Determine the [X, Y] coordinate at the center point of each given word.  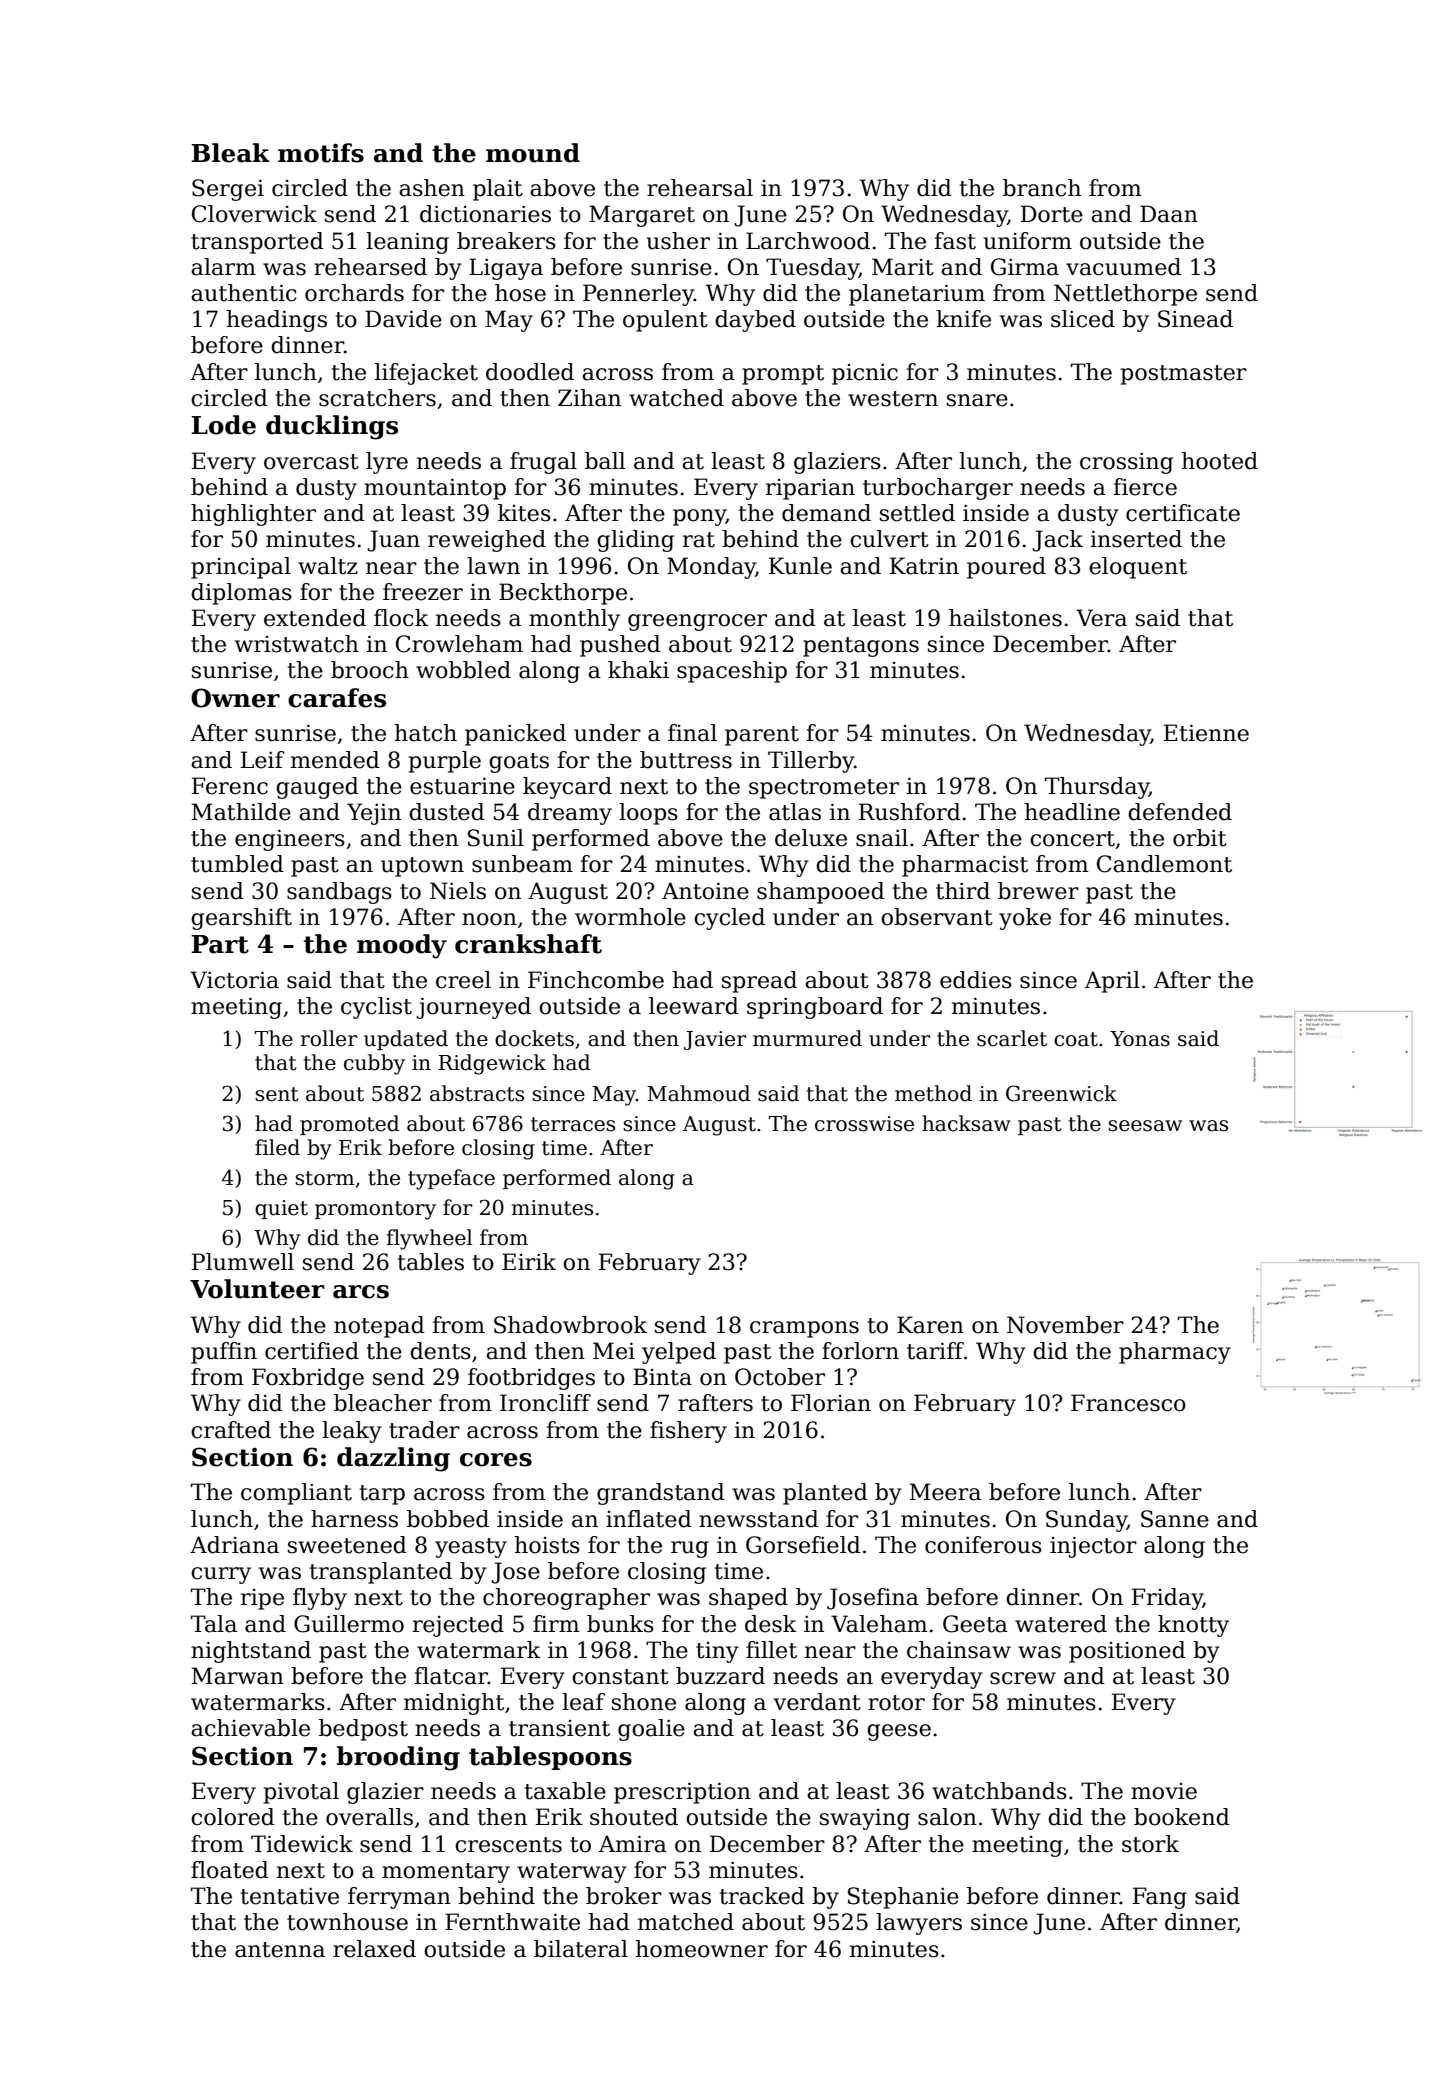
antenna [280, 1950]
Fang [1160, 1898]
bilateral [581, 1949]
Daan [1169, 214]
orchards [354, 293]
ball [605, 461]
